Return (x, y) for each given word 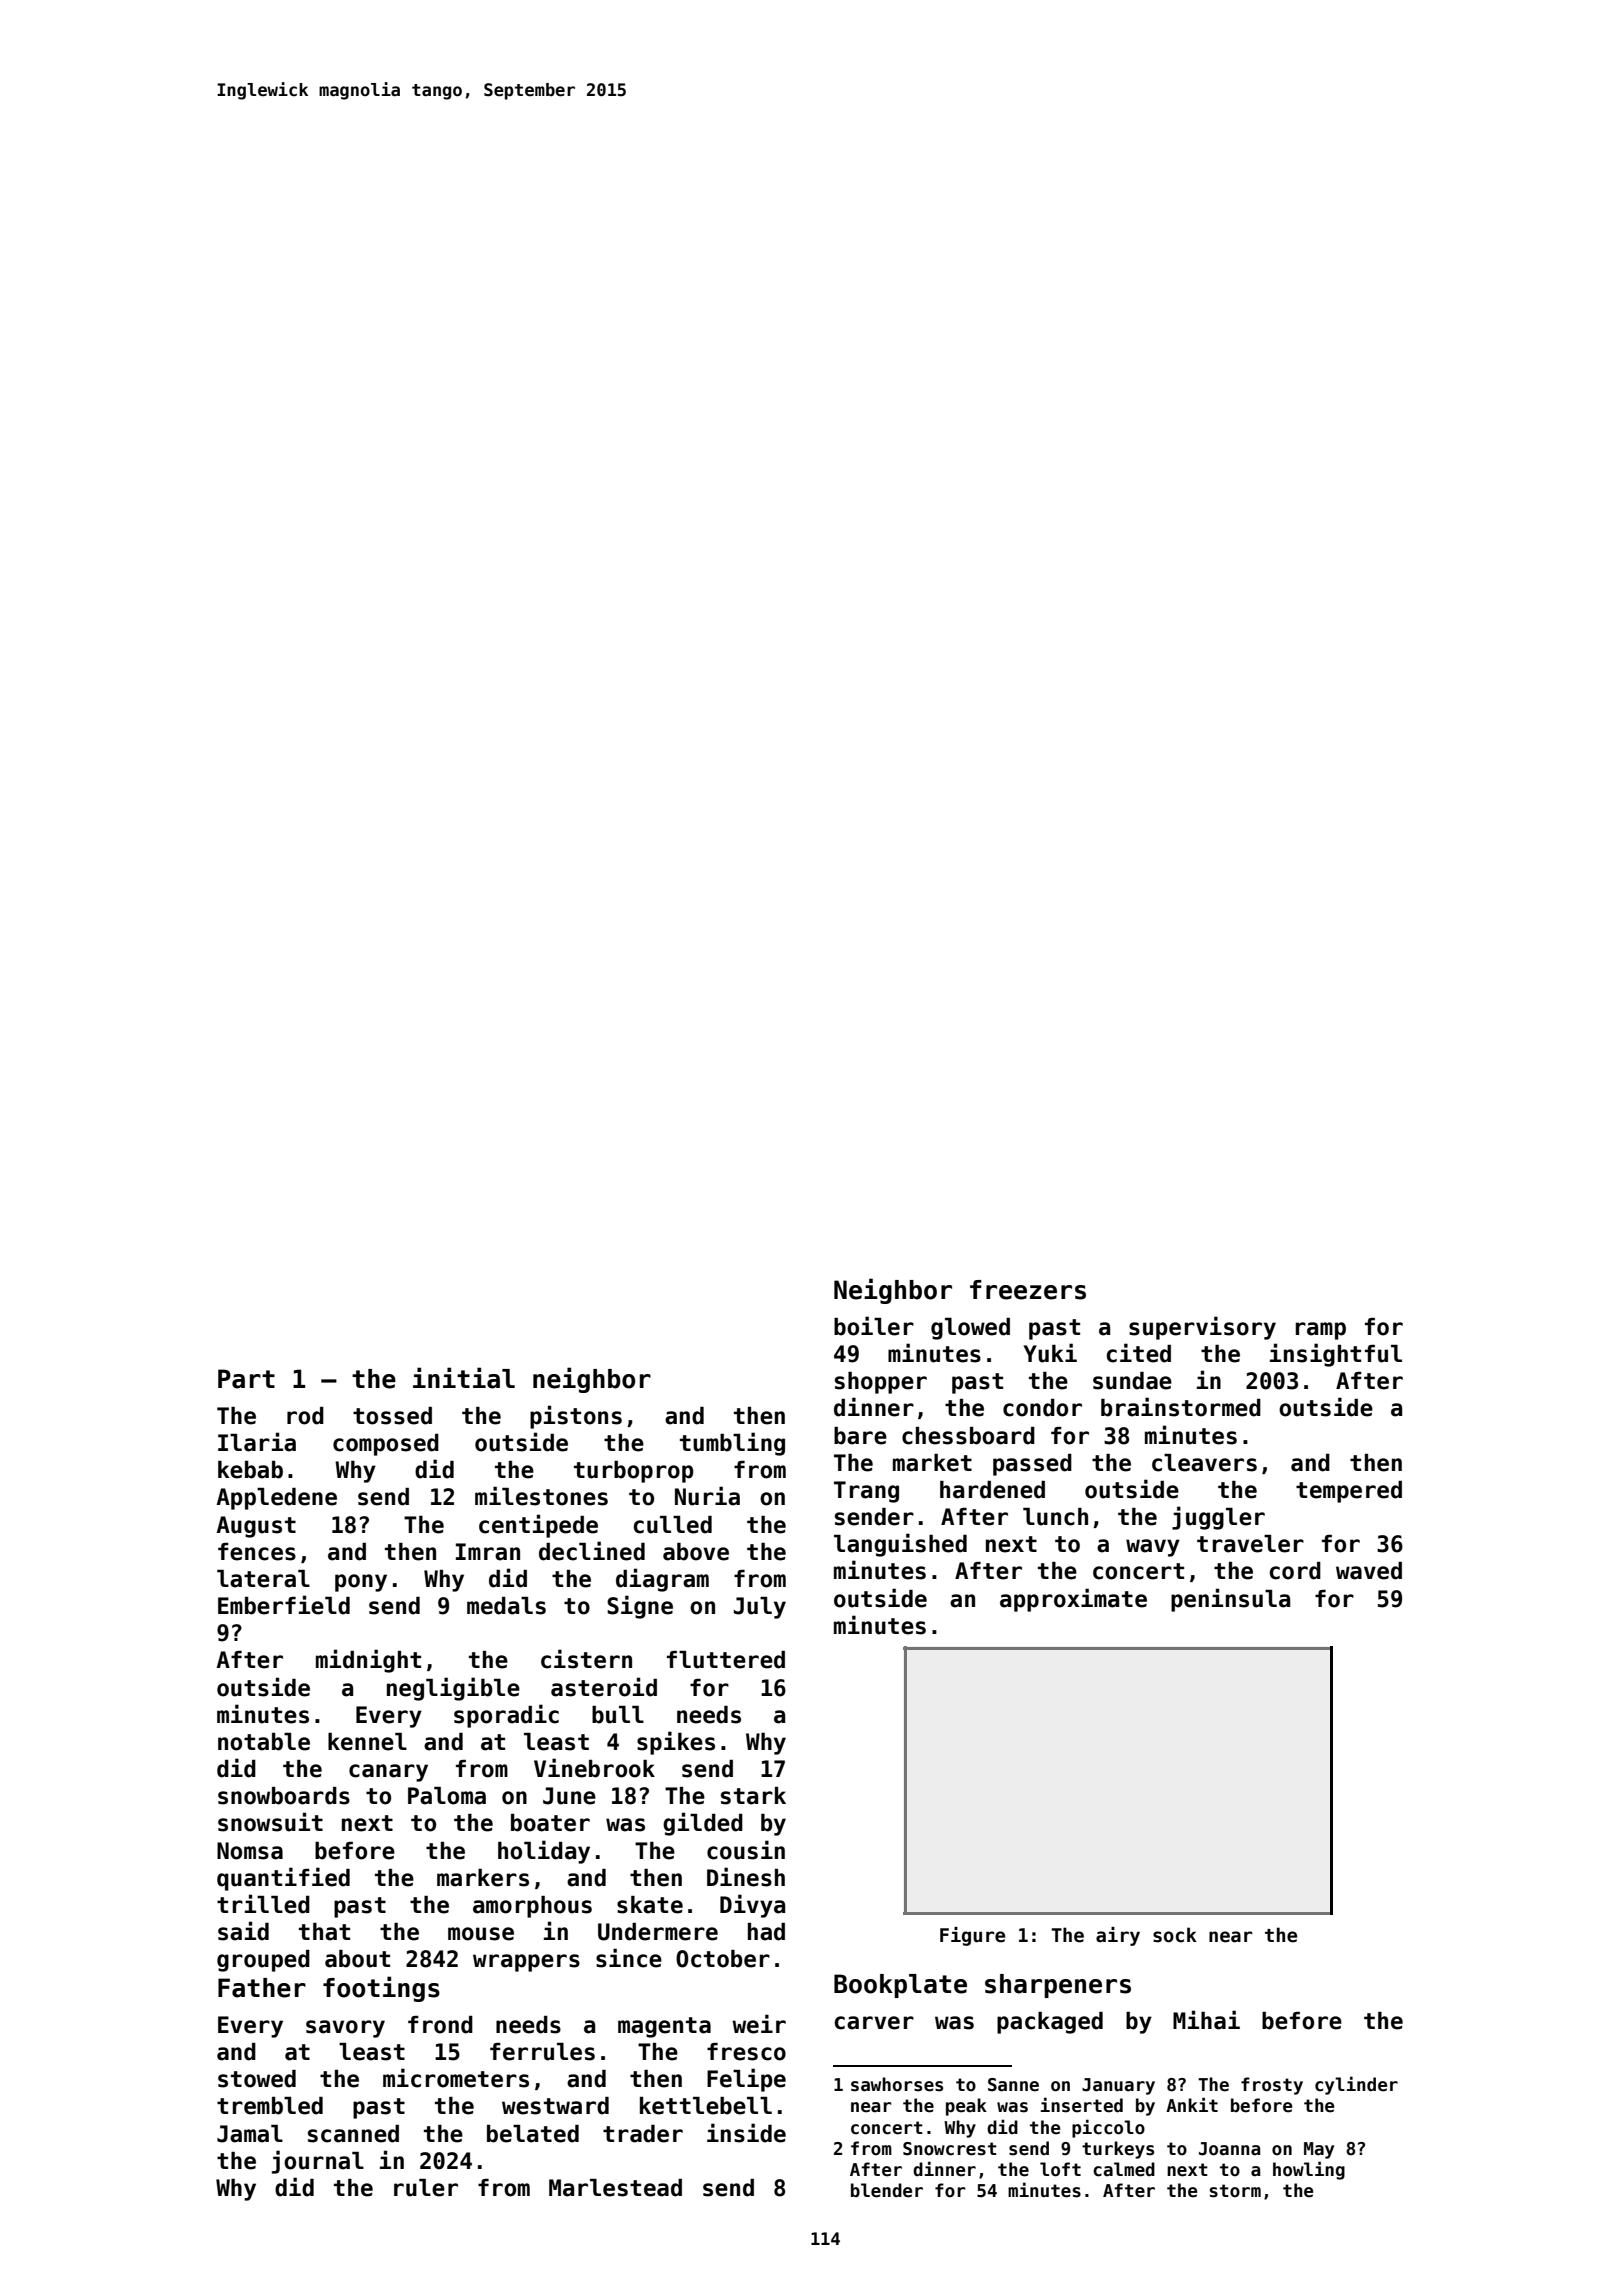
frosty (1272, 2086)
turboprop (634, 1472)
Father (262, 1988)
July (760, 1608)
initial (464, 1378)
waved (1369, 1571)
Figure (972, 1936)
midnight (368, 1661)
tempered (1349, 1492)
